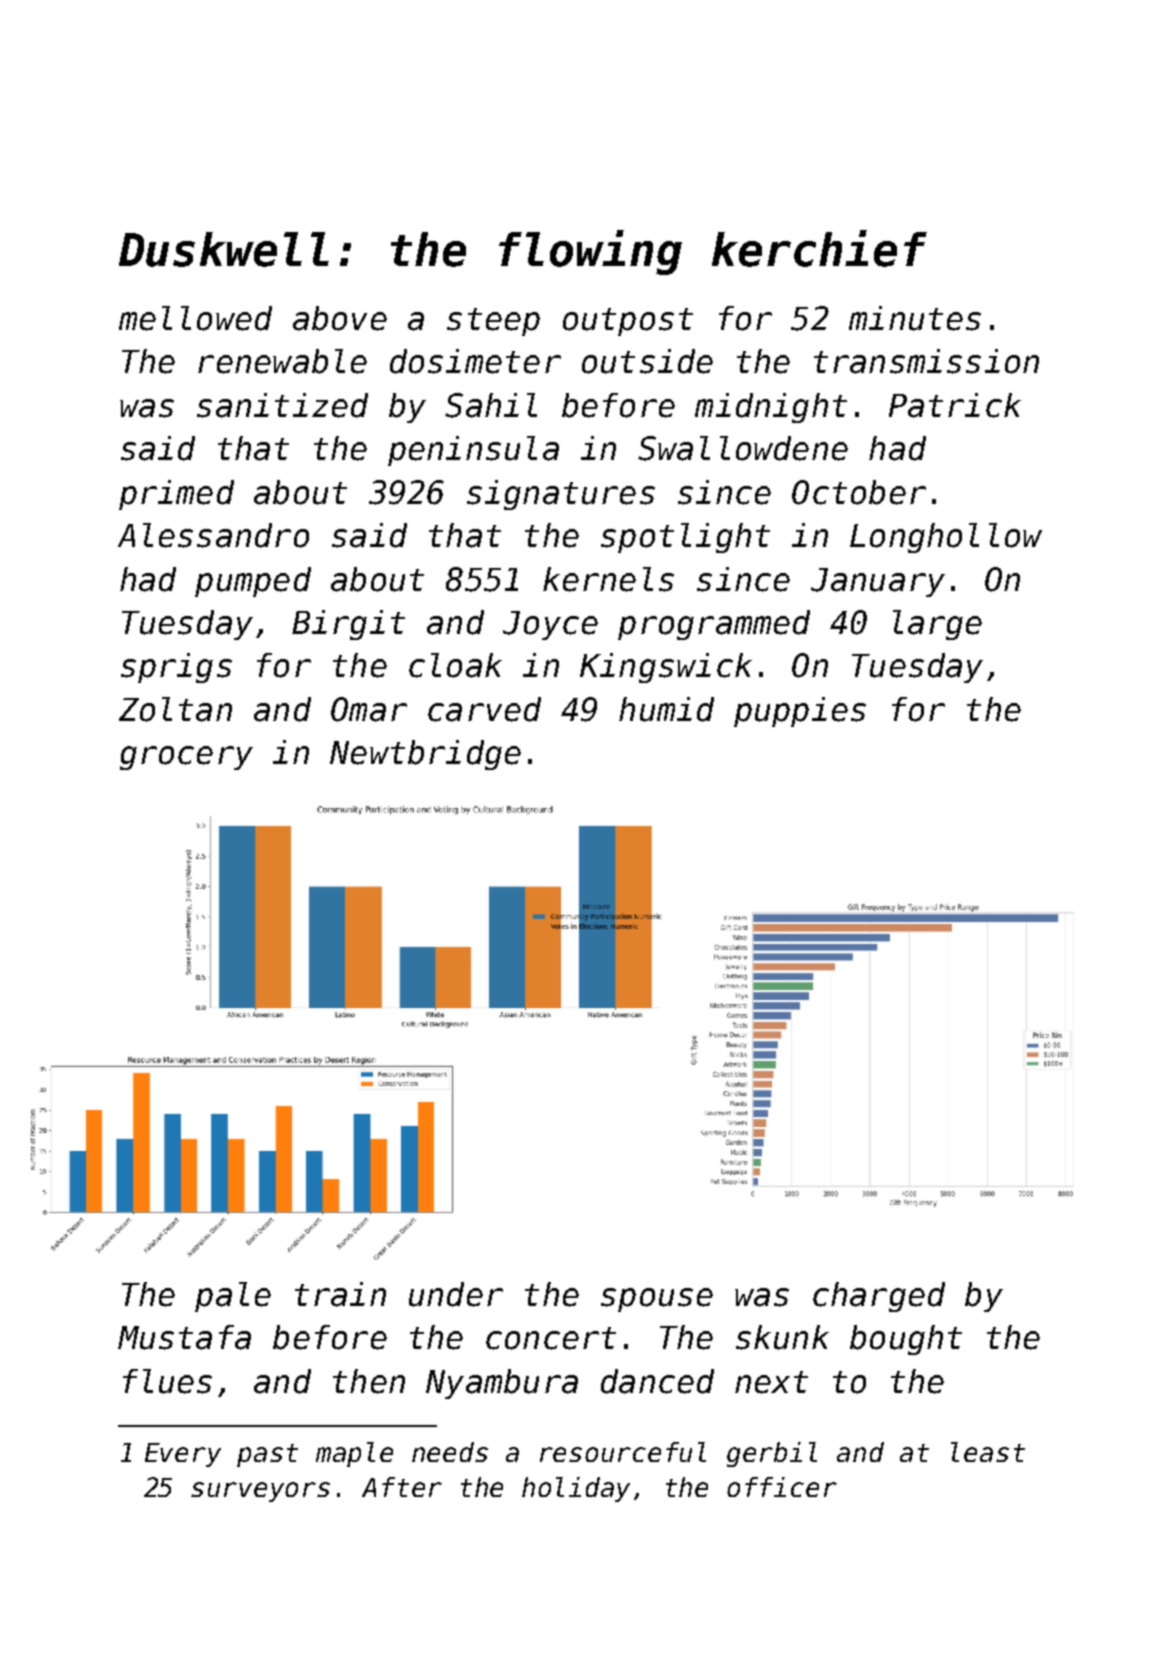 The width and height of the screenshot is (1165, 1654). What do you see at coordinates (475, 361) in the screenshot?
I see `dosimeter` at bounding box center [475, 361].
